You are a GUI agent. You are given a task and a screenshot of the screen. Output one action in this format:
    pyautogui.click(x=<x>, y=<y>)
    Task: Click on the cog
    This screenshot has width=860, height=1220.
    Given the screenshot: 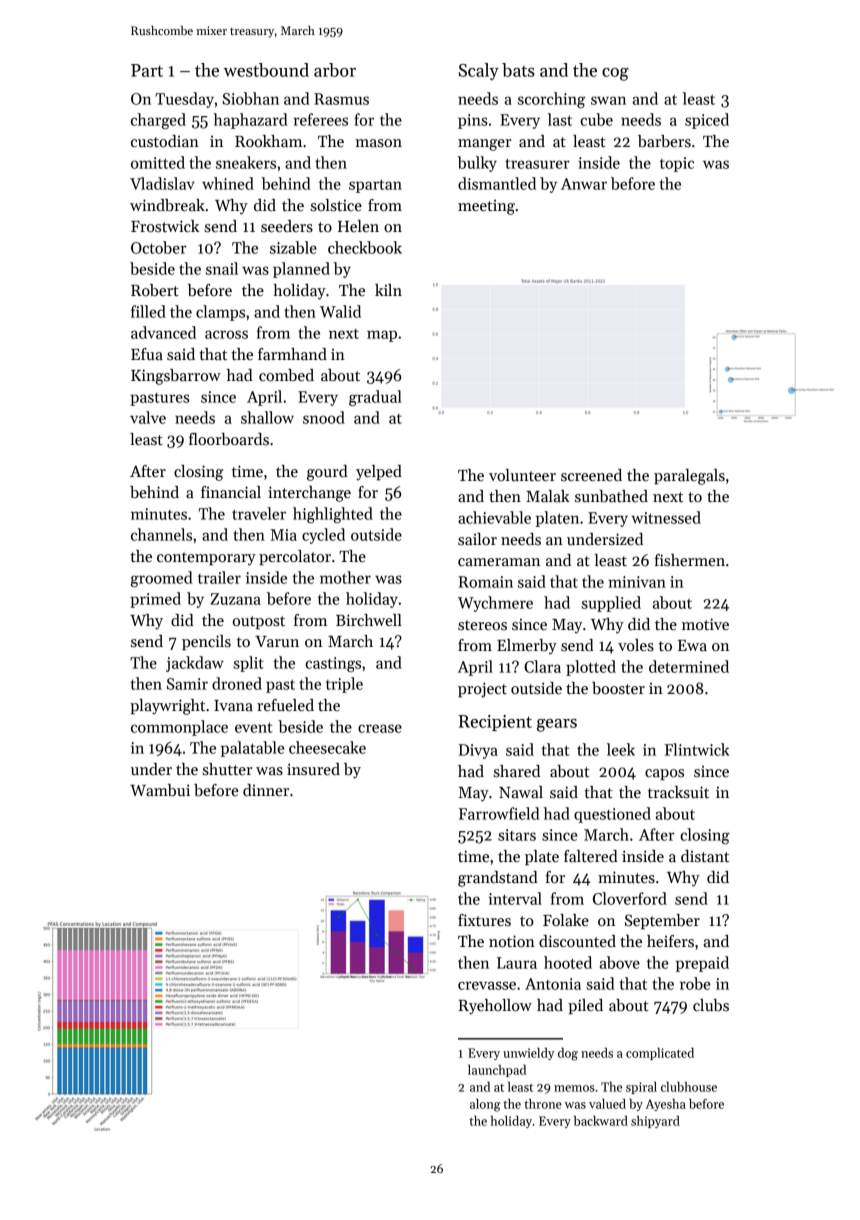 What is the action you would take?
    pyautogui.click(x=615, y=74)
